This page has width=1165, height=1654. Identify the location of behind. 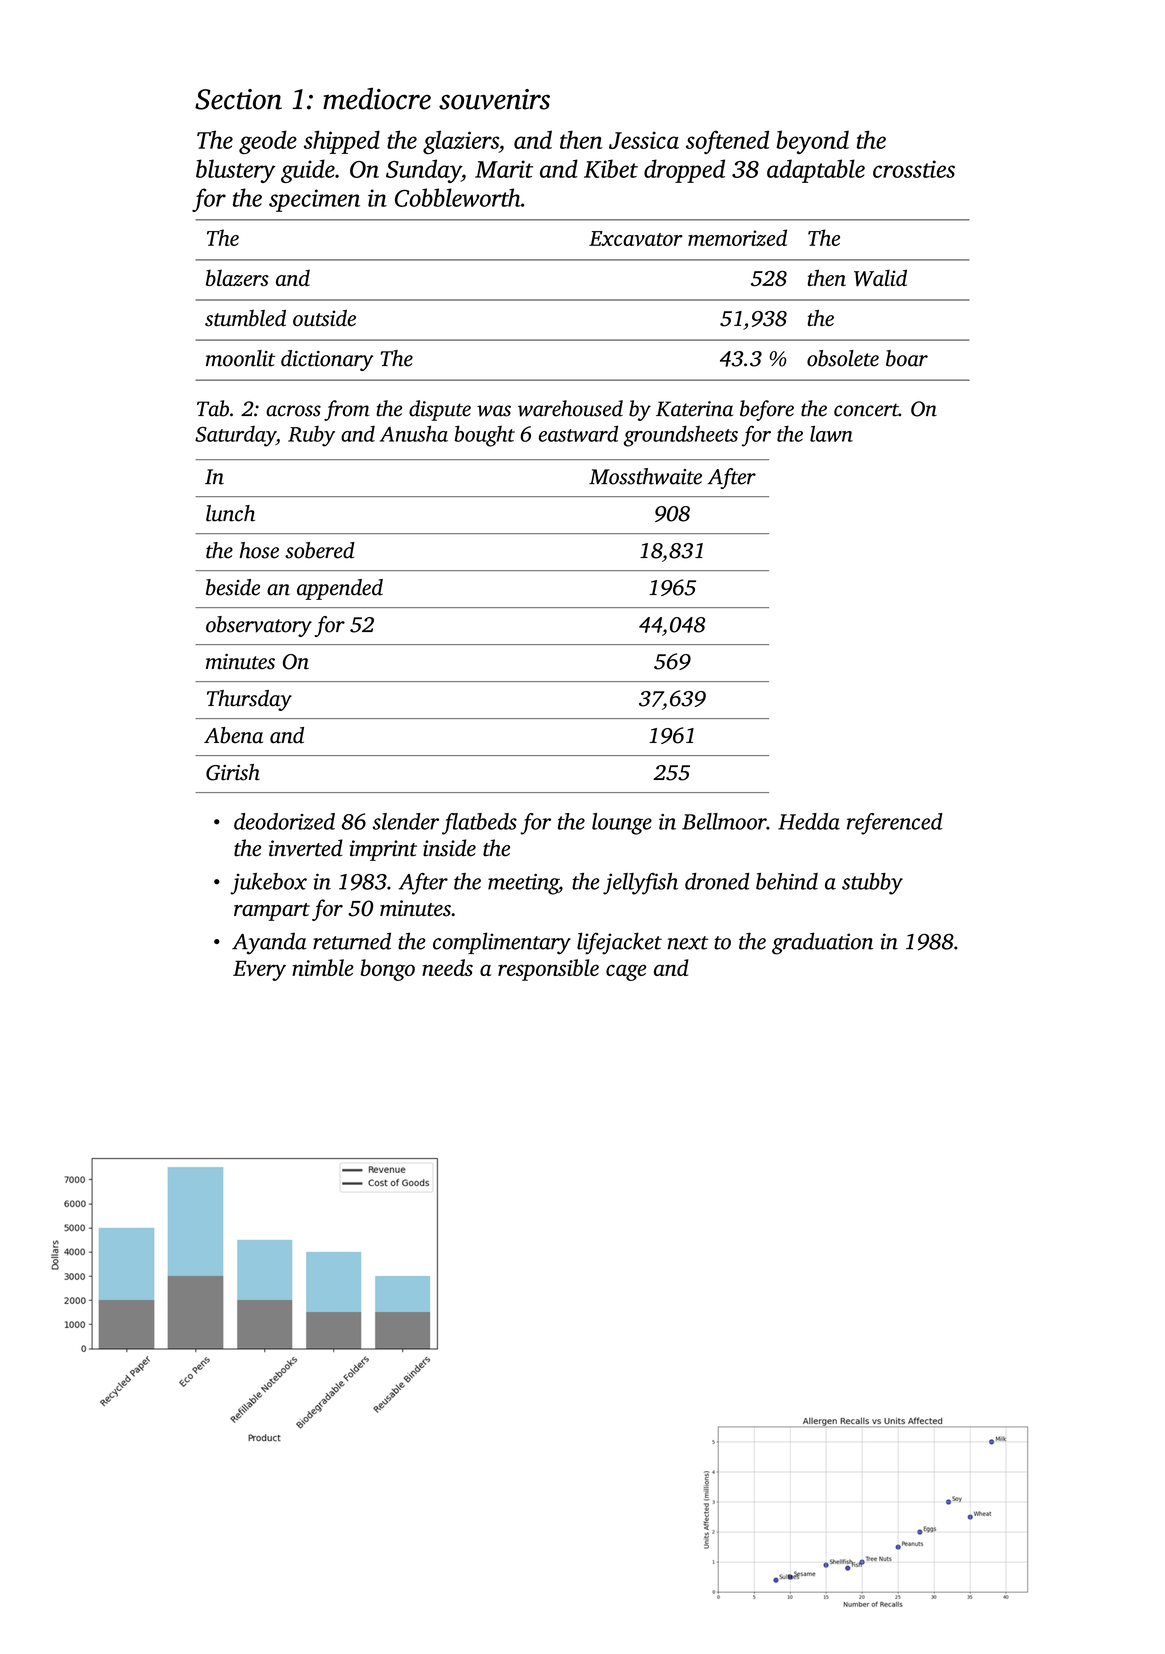
(787, 881).
